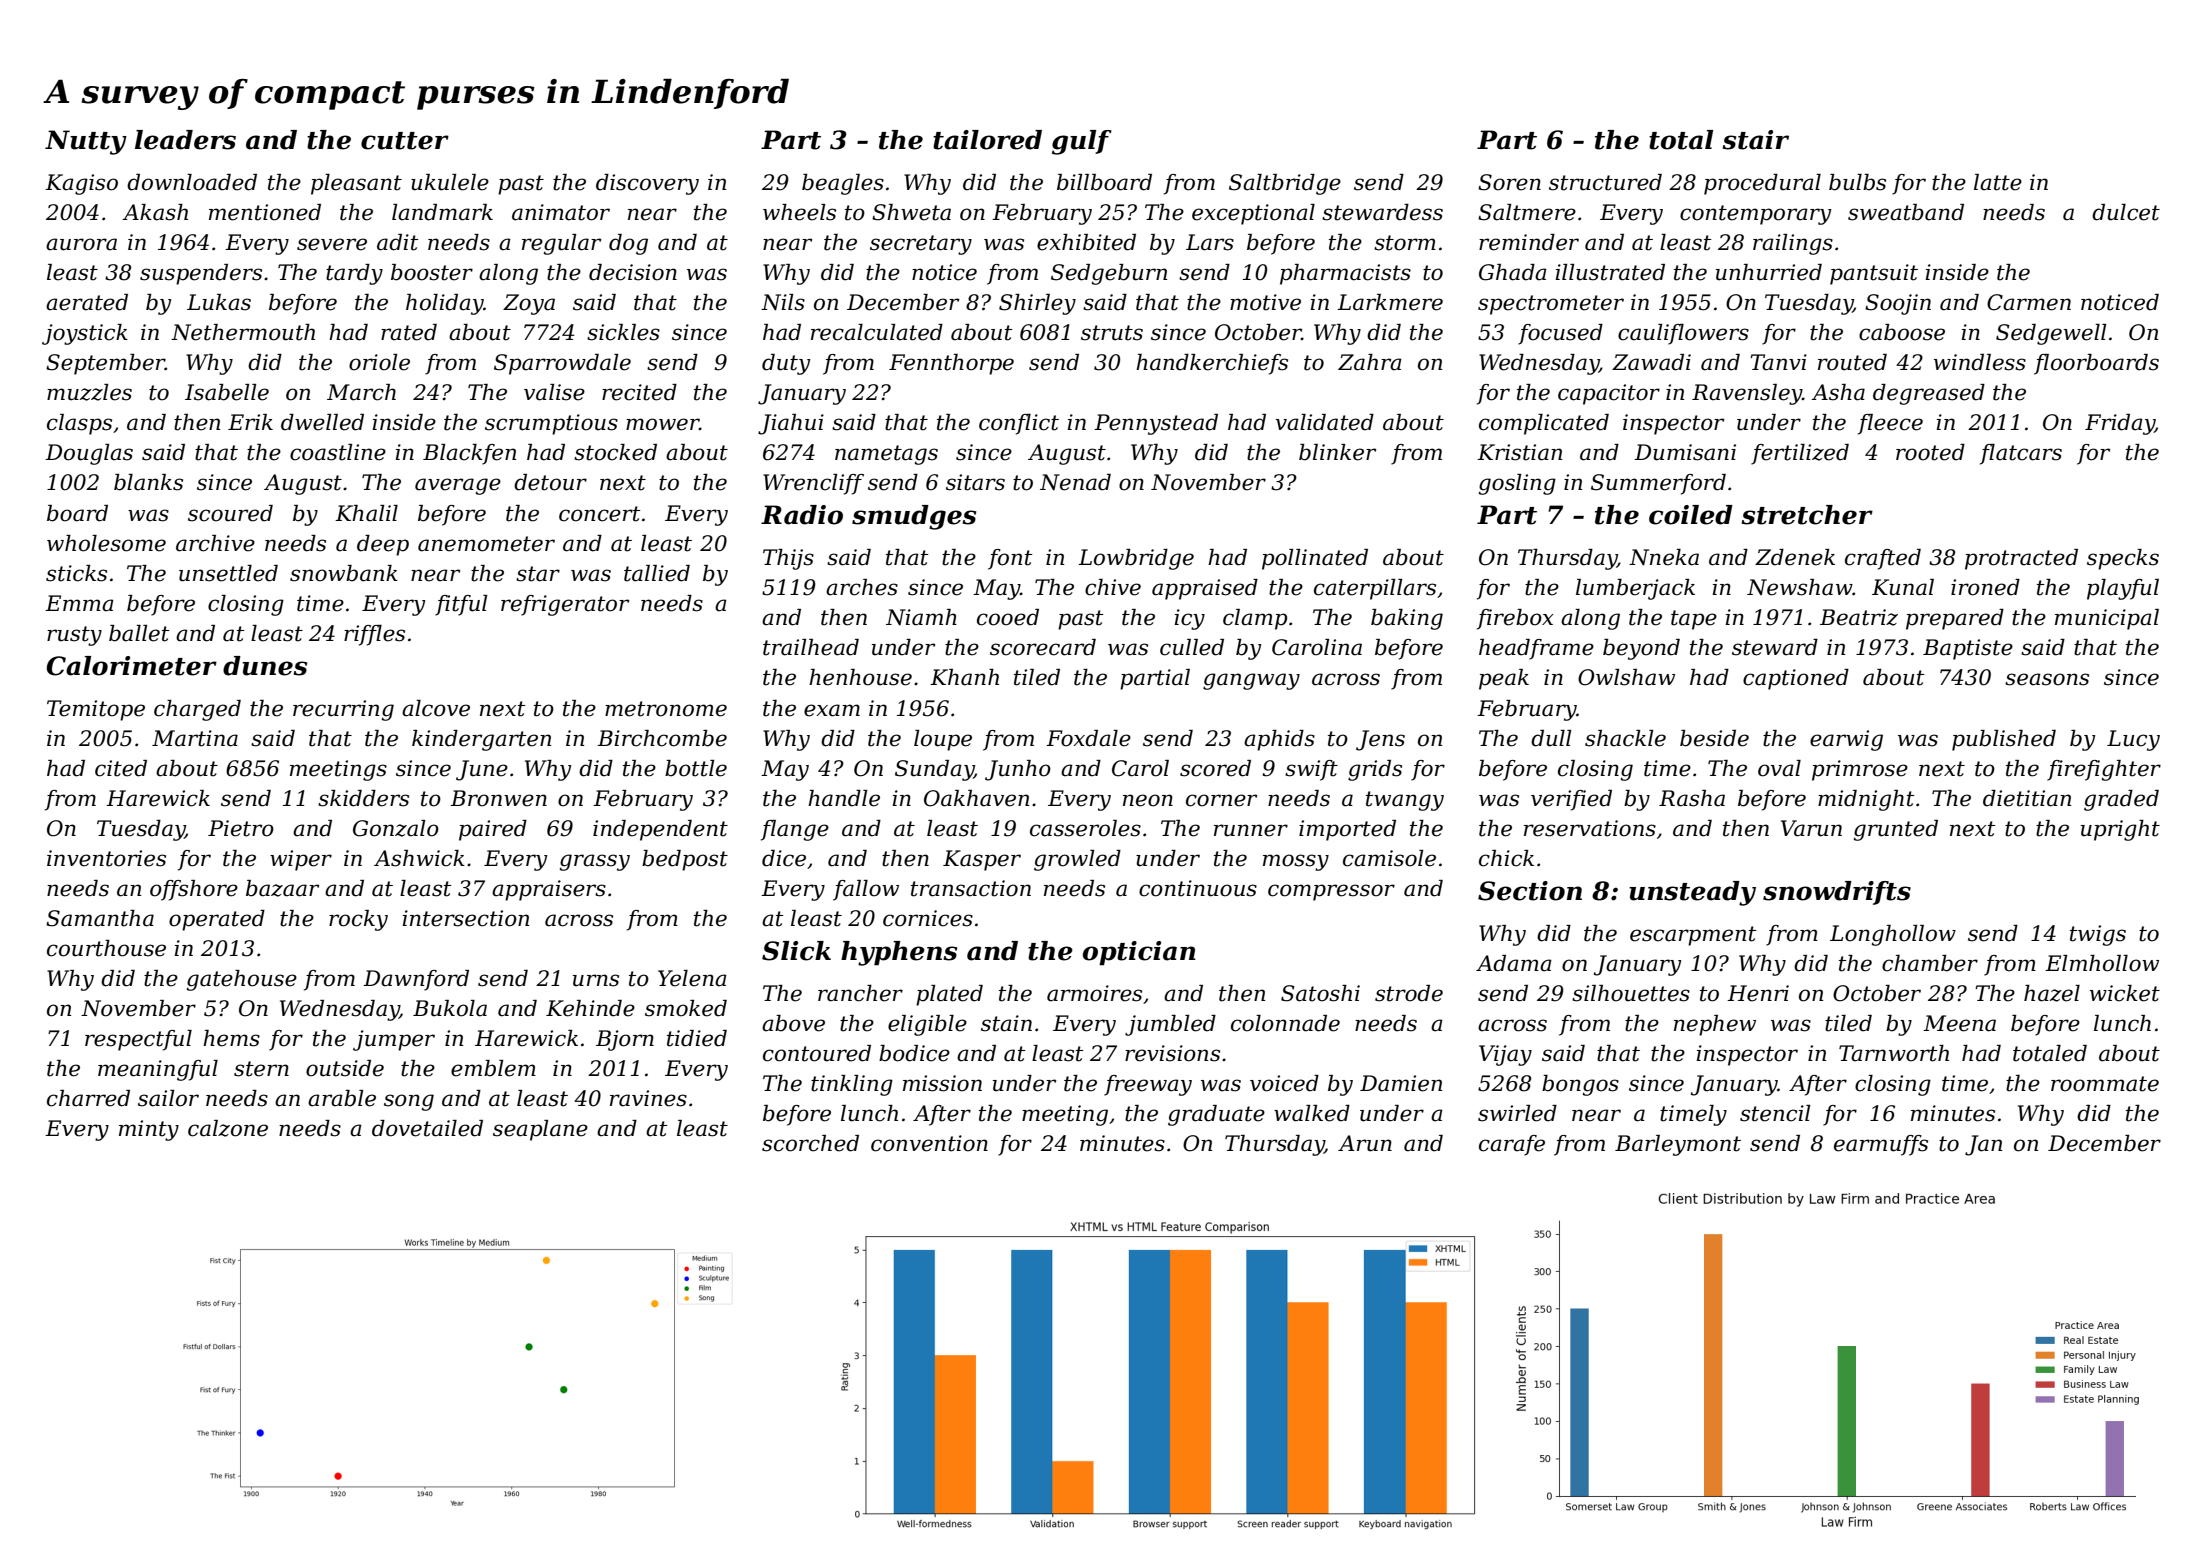 The image size is (2206, 1560). I want to click on earwig, so click(1846, 740).
